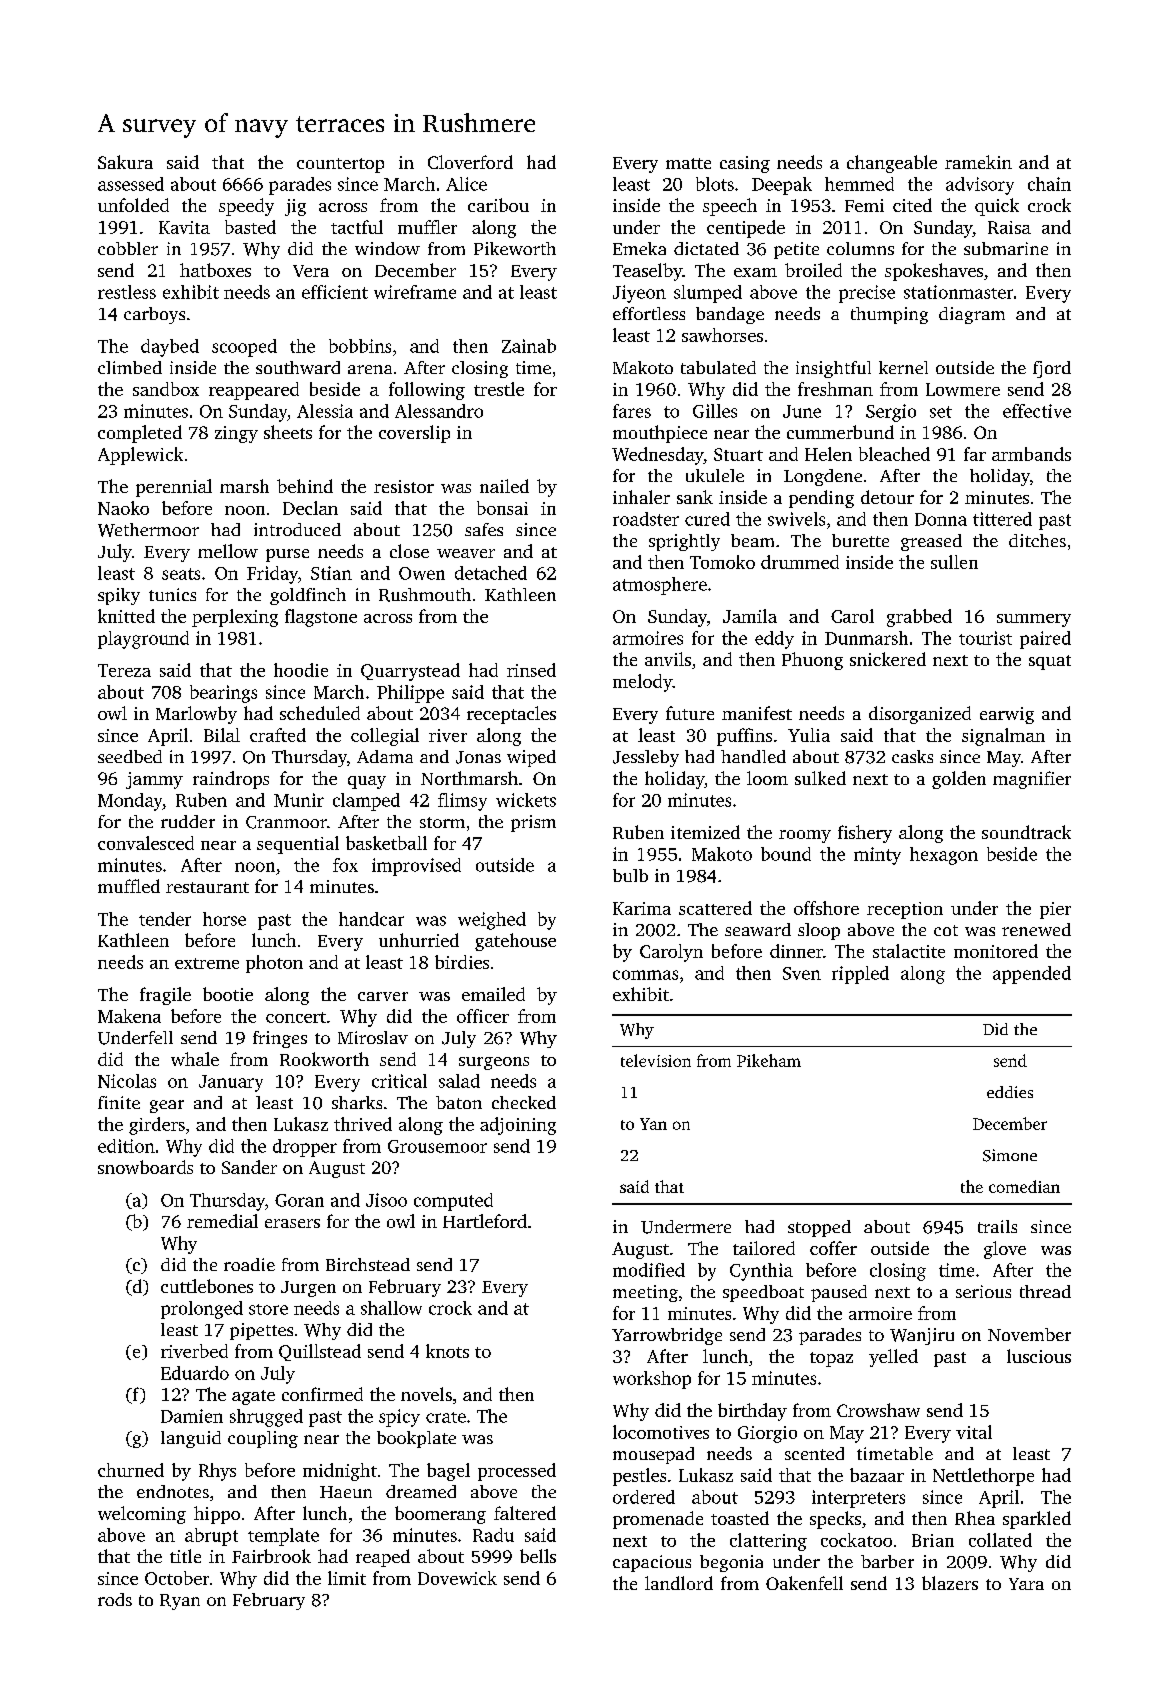  I want to click on grabbed, so click(919, 618).
